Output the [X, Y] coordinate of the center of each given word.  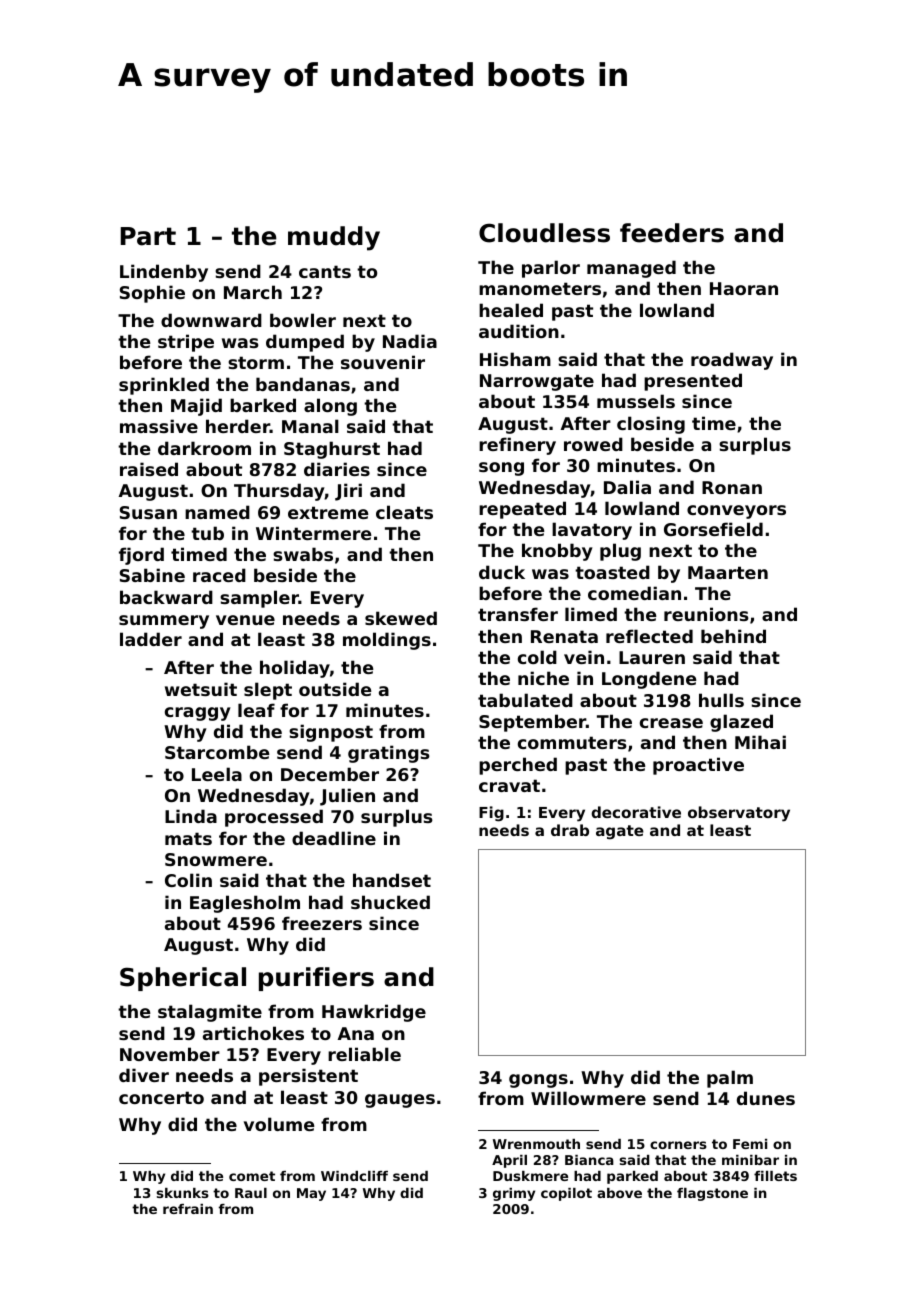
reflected [649, 636]
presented [693, 382]
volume [279, 1124]
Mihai [760, 742]
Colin [188, 880]
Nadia [410, 341]
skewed [401, 618]
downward [211, 320]
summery [164, 622]
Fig [491, 814]
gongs [538, 1081]
